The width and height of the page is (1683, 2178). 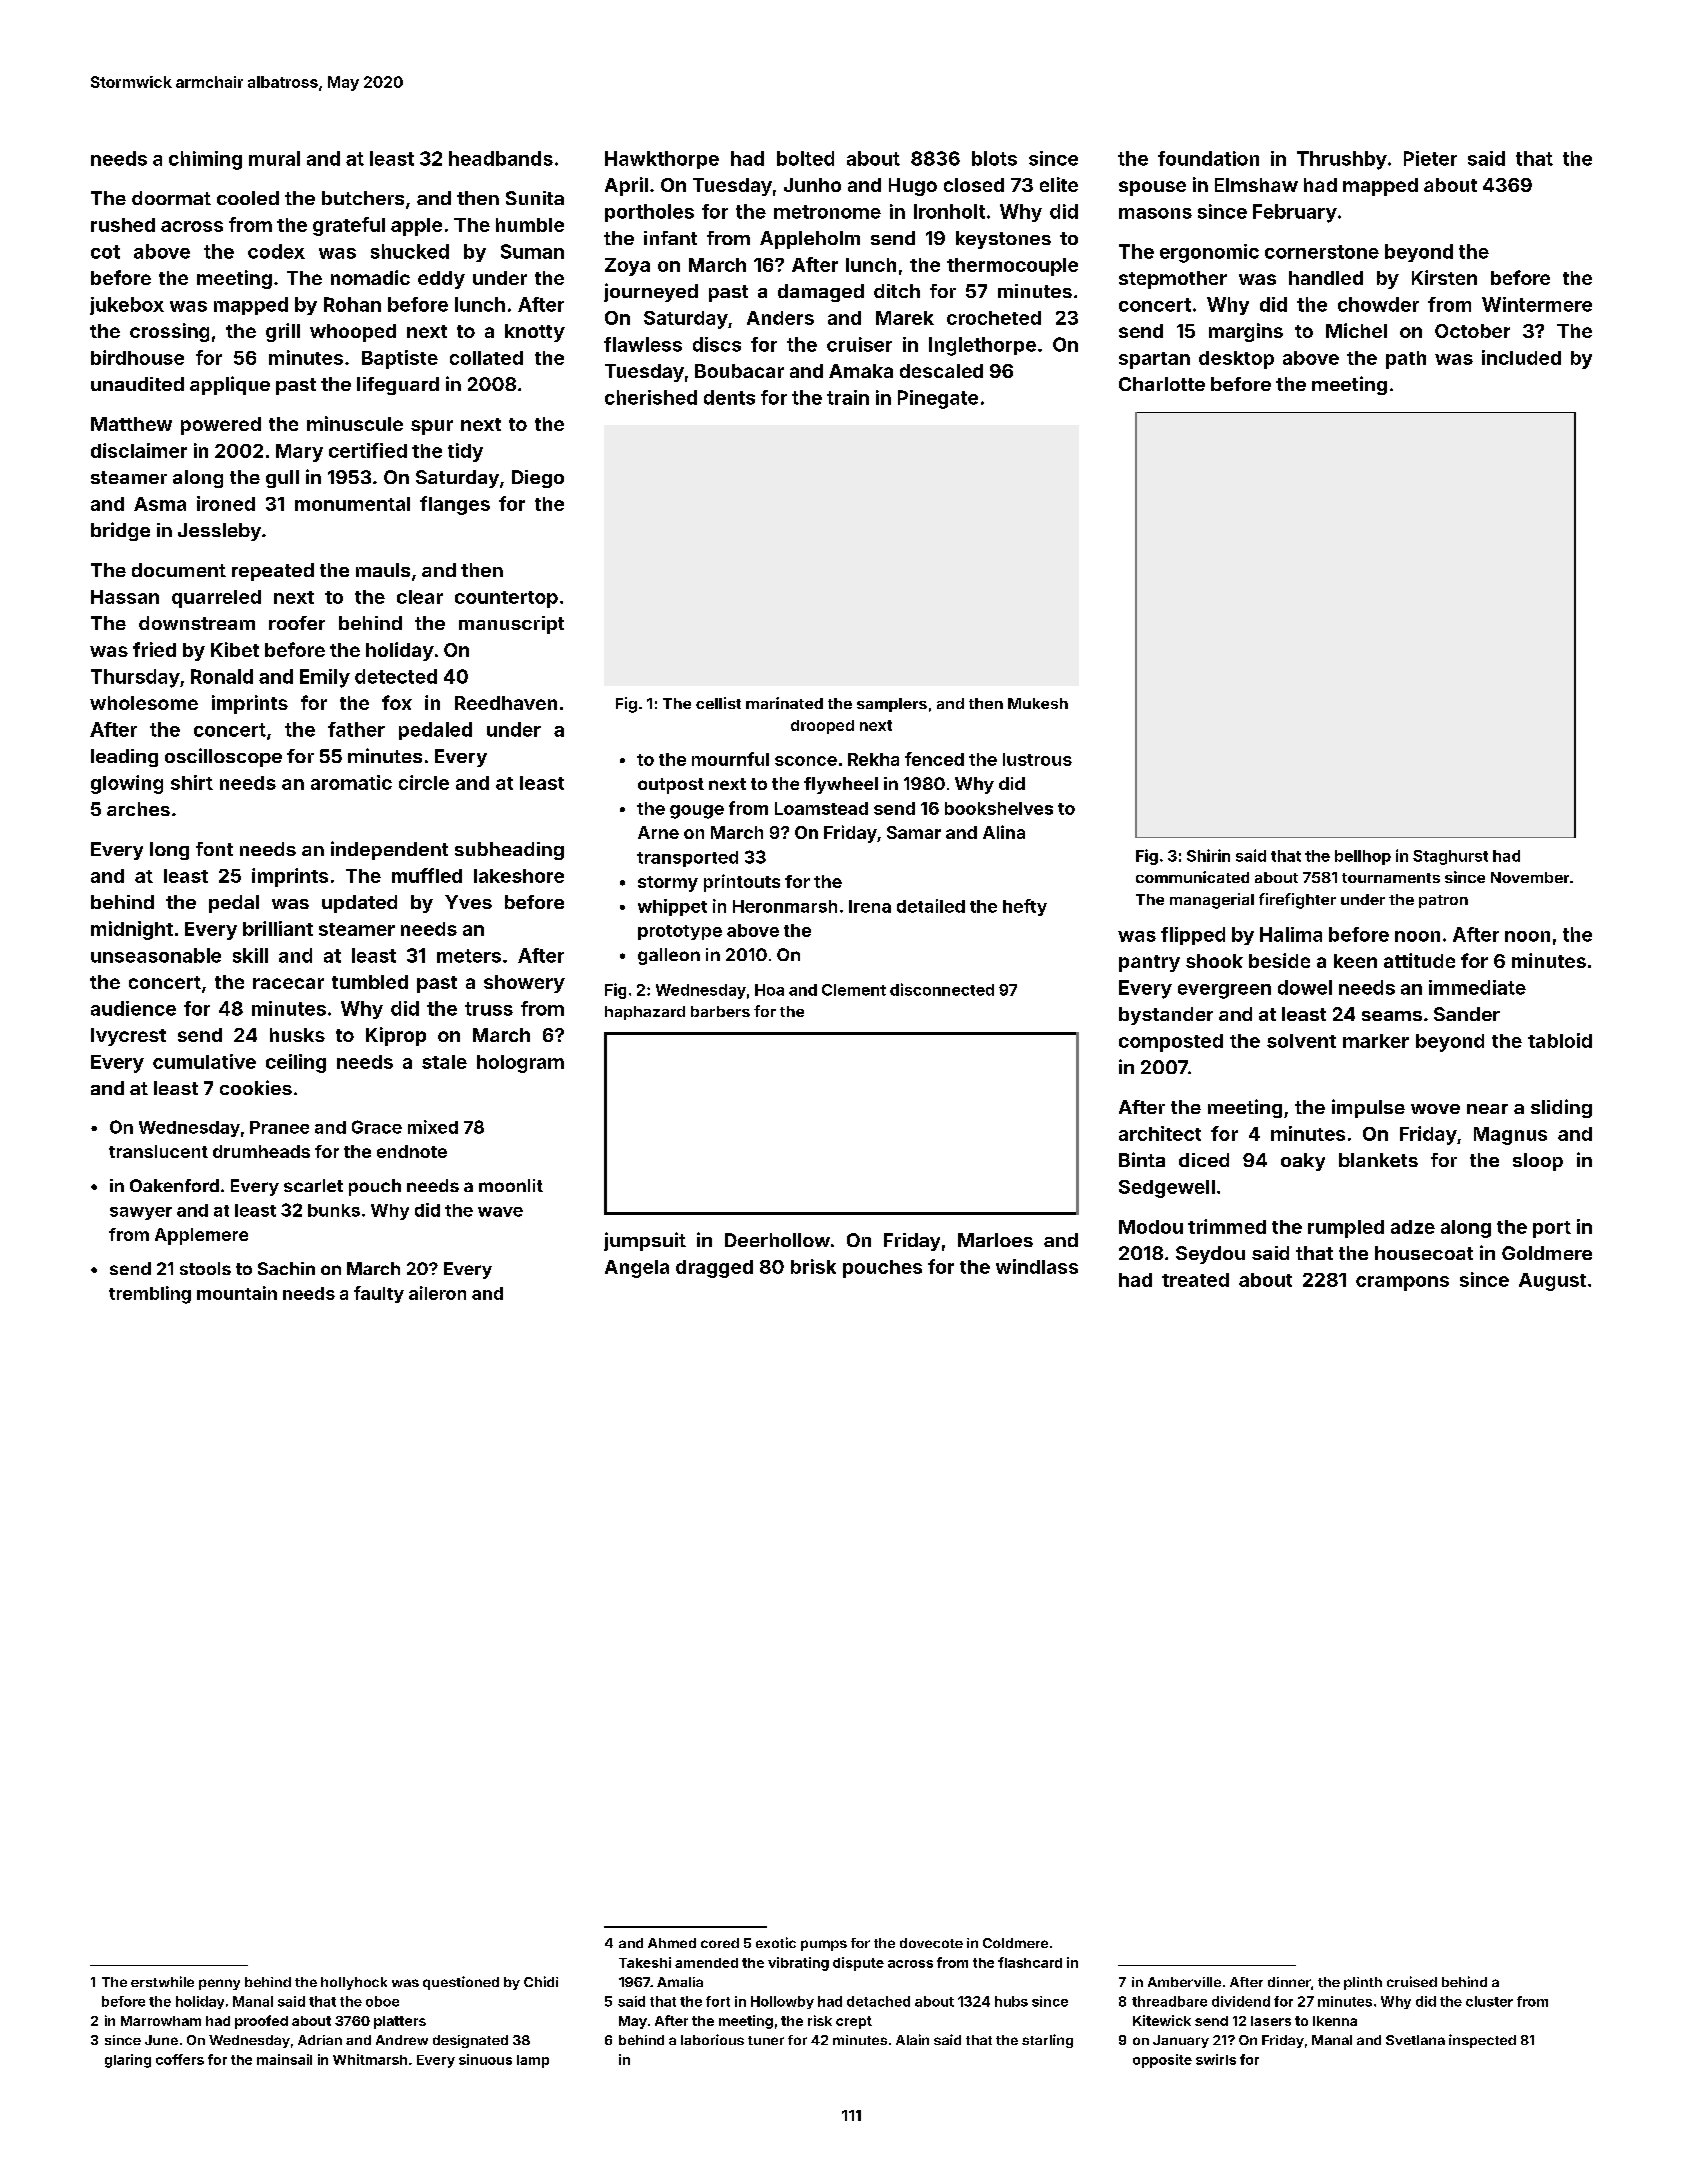 I want to click on faulty, so click(x=379, y=1294).
